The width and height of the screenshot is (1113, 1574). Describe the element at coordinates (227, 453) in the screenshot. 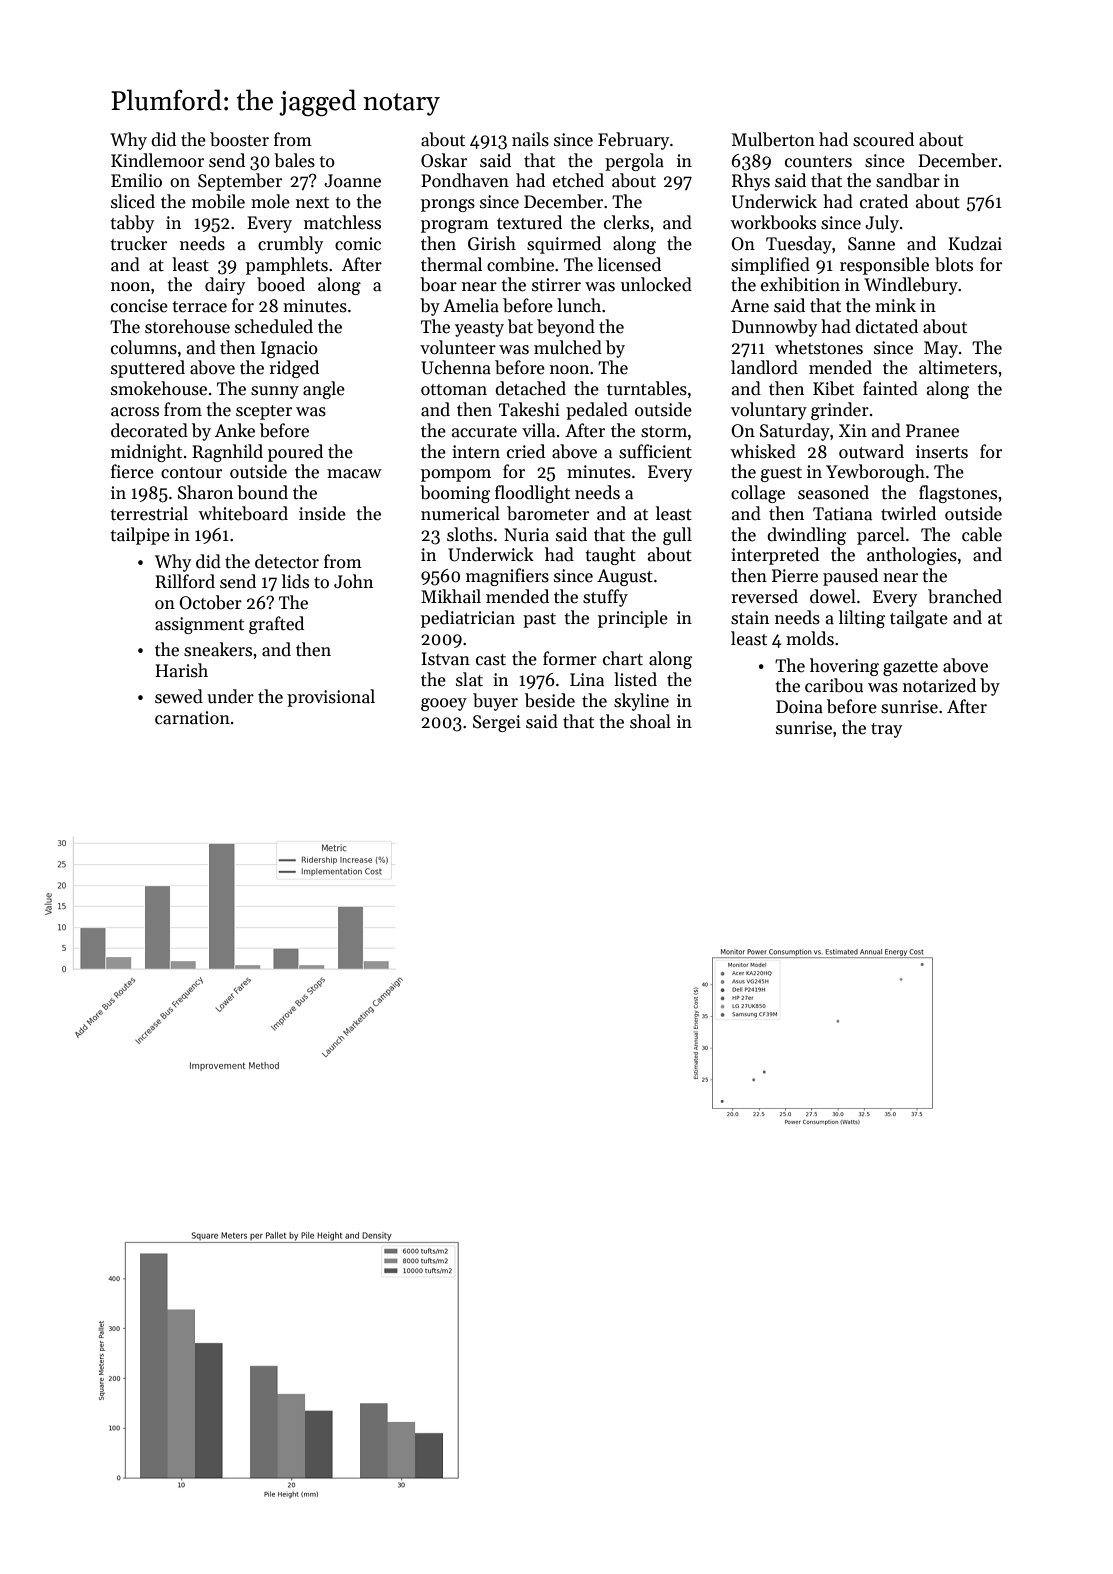

I see `Ragnhild` at that location.
